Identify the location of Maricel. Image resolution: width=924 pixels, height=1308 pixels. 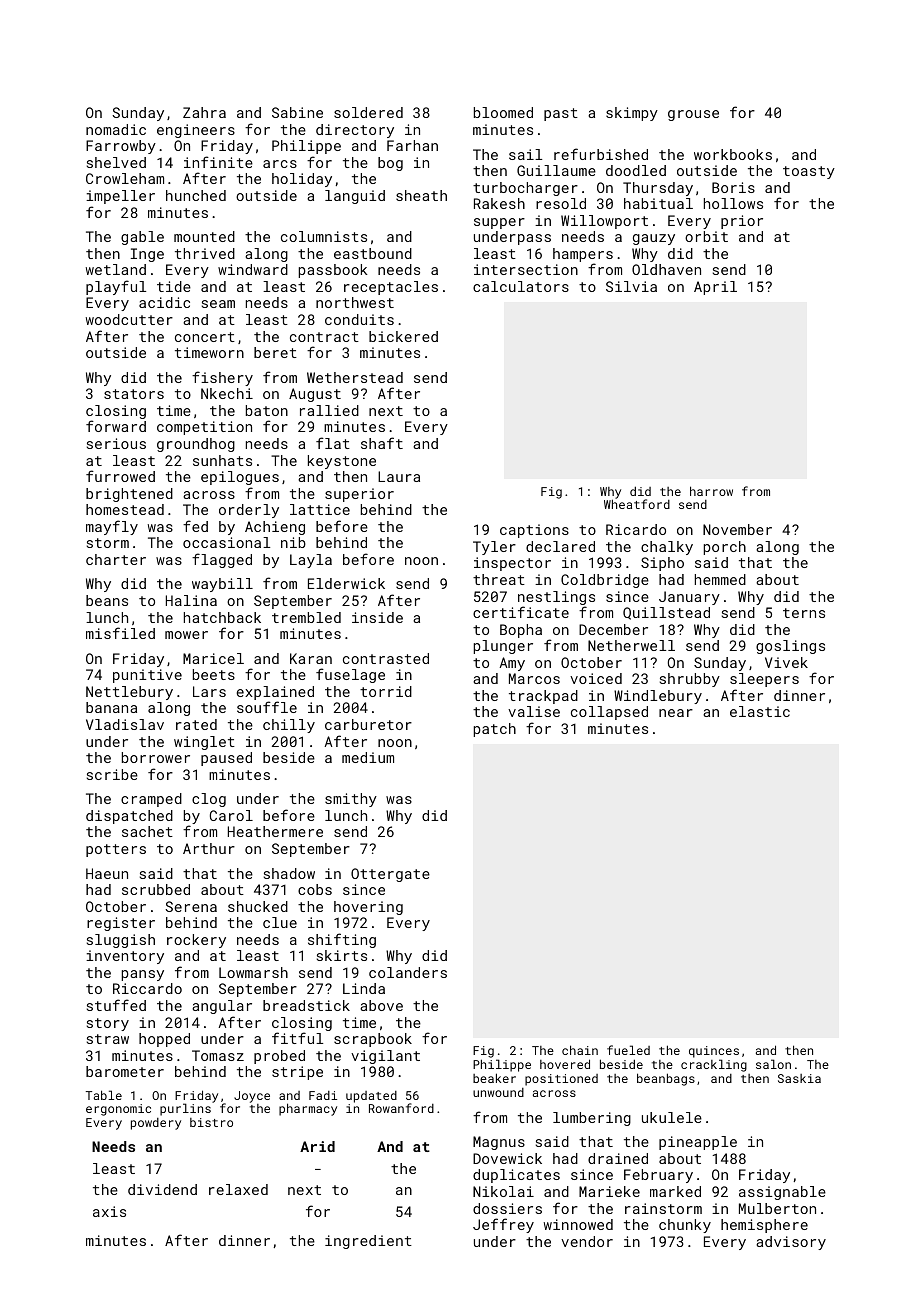
(213, 658).
